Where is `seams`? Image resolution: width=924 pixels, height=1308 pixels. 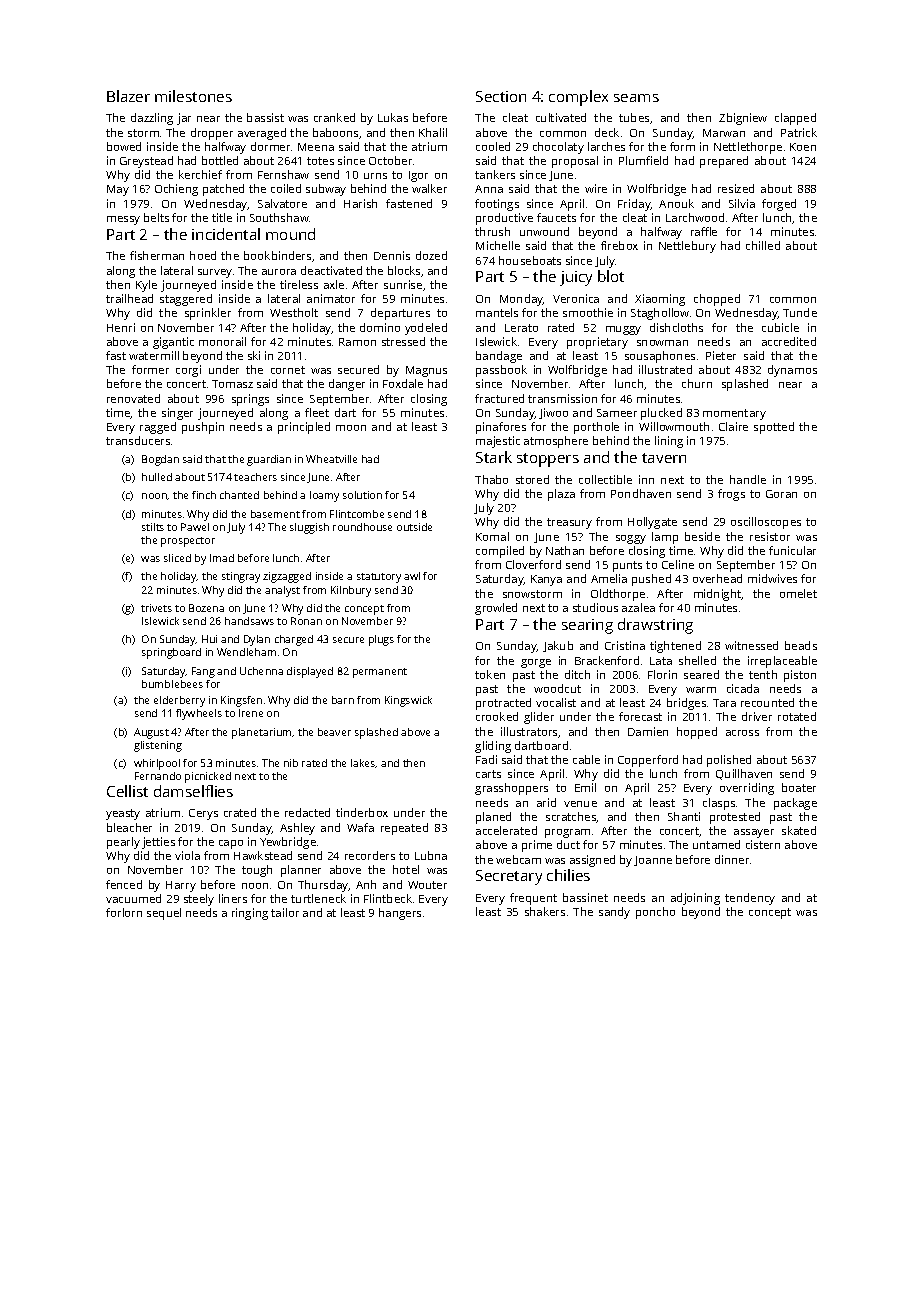
seams is located at coordinates (636, 98).
